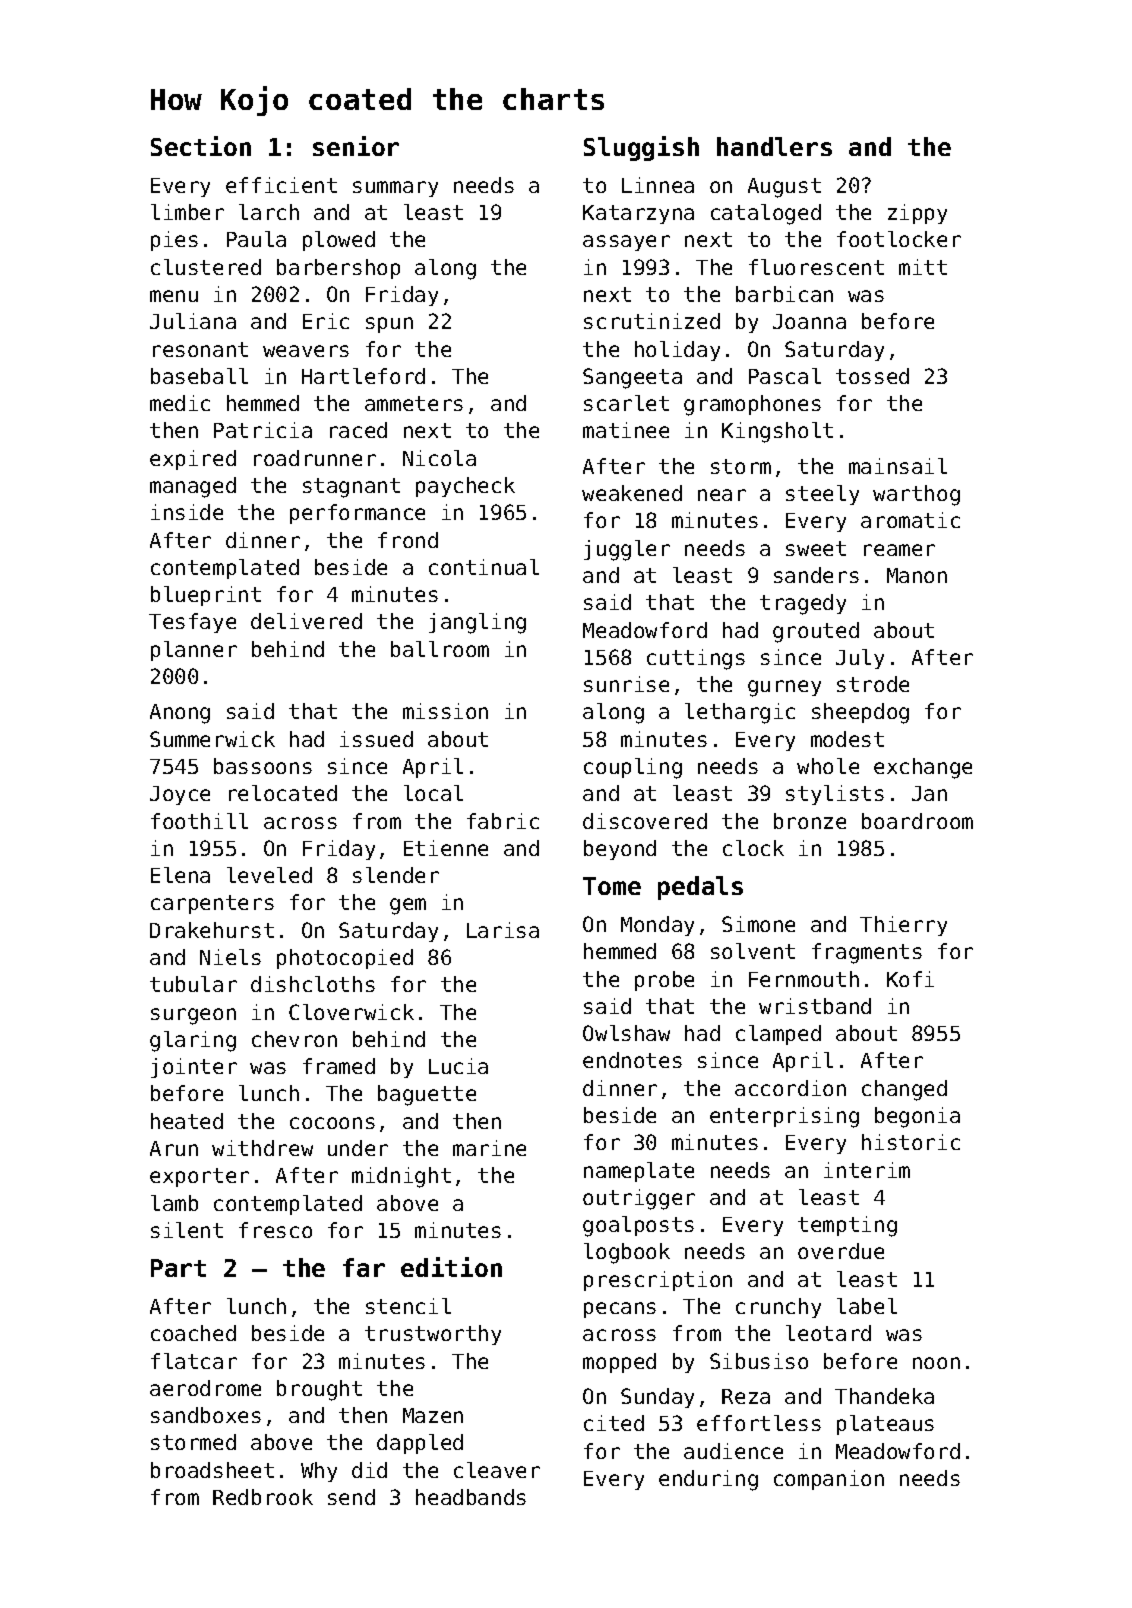 The height and width of the image is (1608, 1132). What do you see at coordinates (356, 146) in the image?
I see `senior` at bounding box center [356, 146].
